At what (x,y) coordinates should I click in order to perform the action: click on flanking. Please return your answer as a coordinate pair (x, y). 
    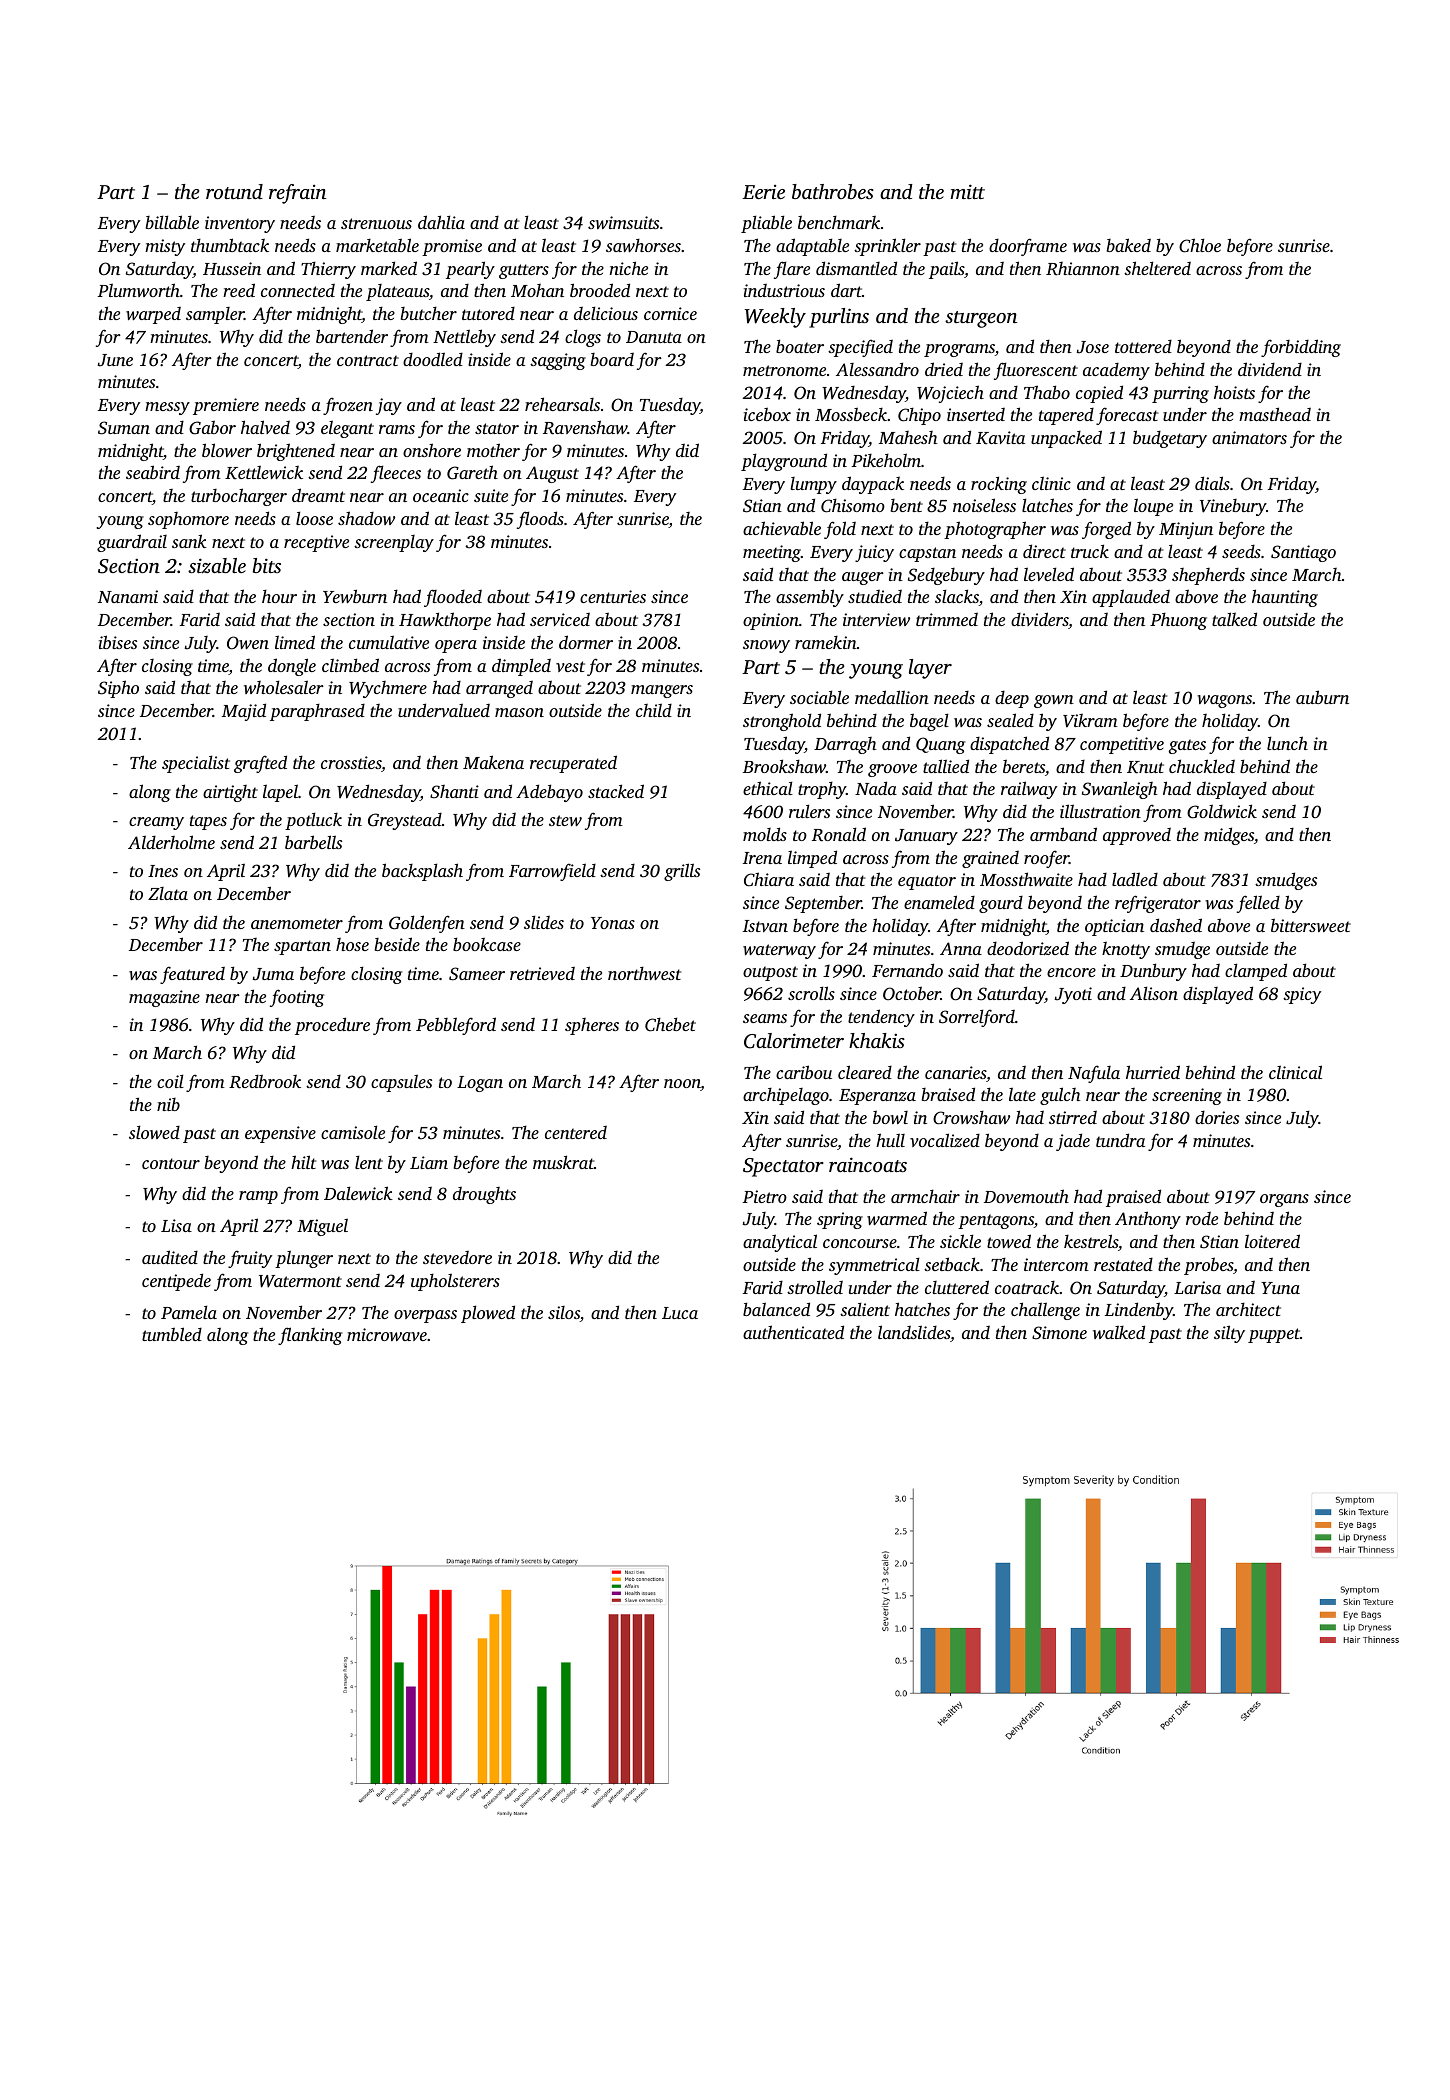
    Looking at the image, I should click on (310, 1336).
